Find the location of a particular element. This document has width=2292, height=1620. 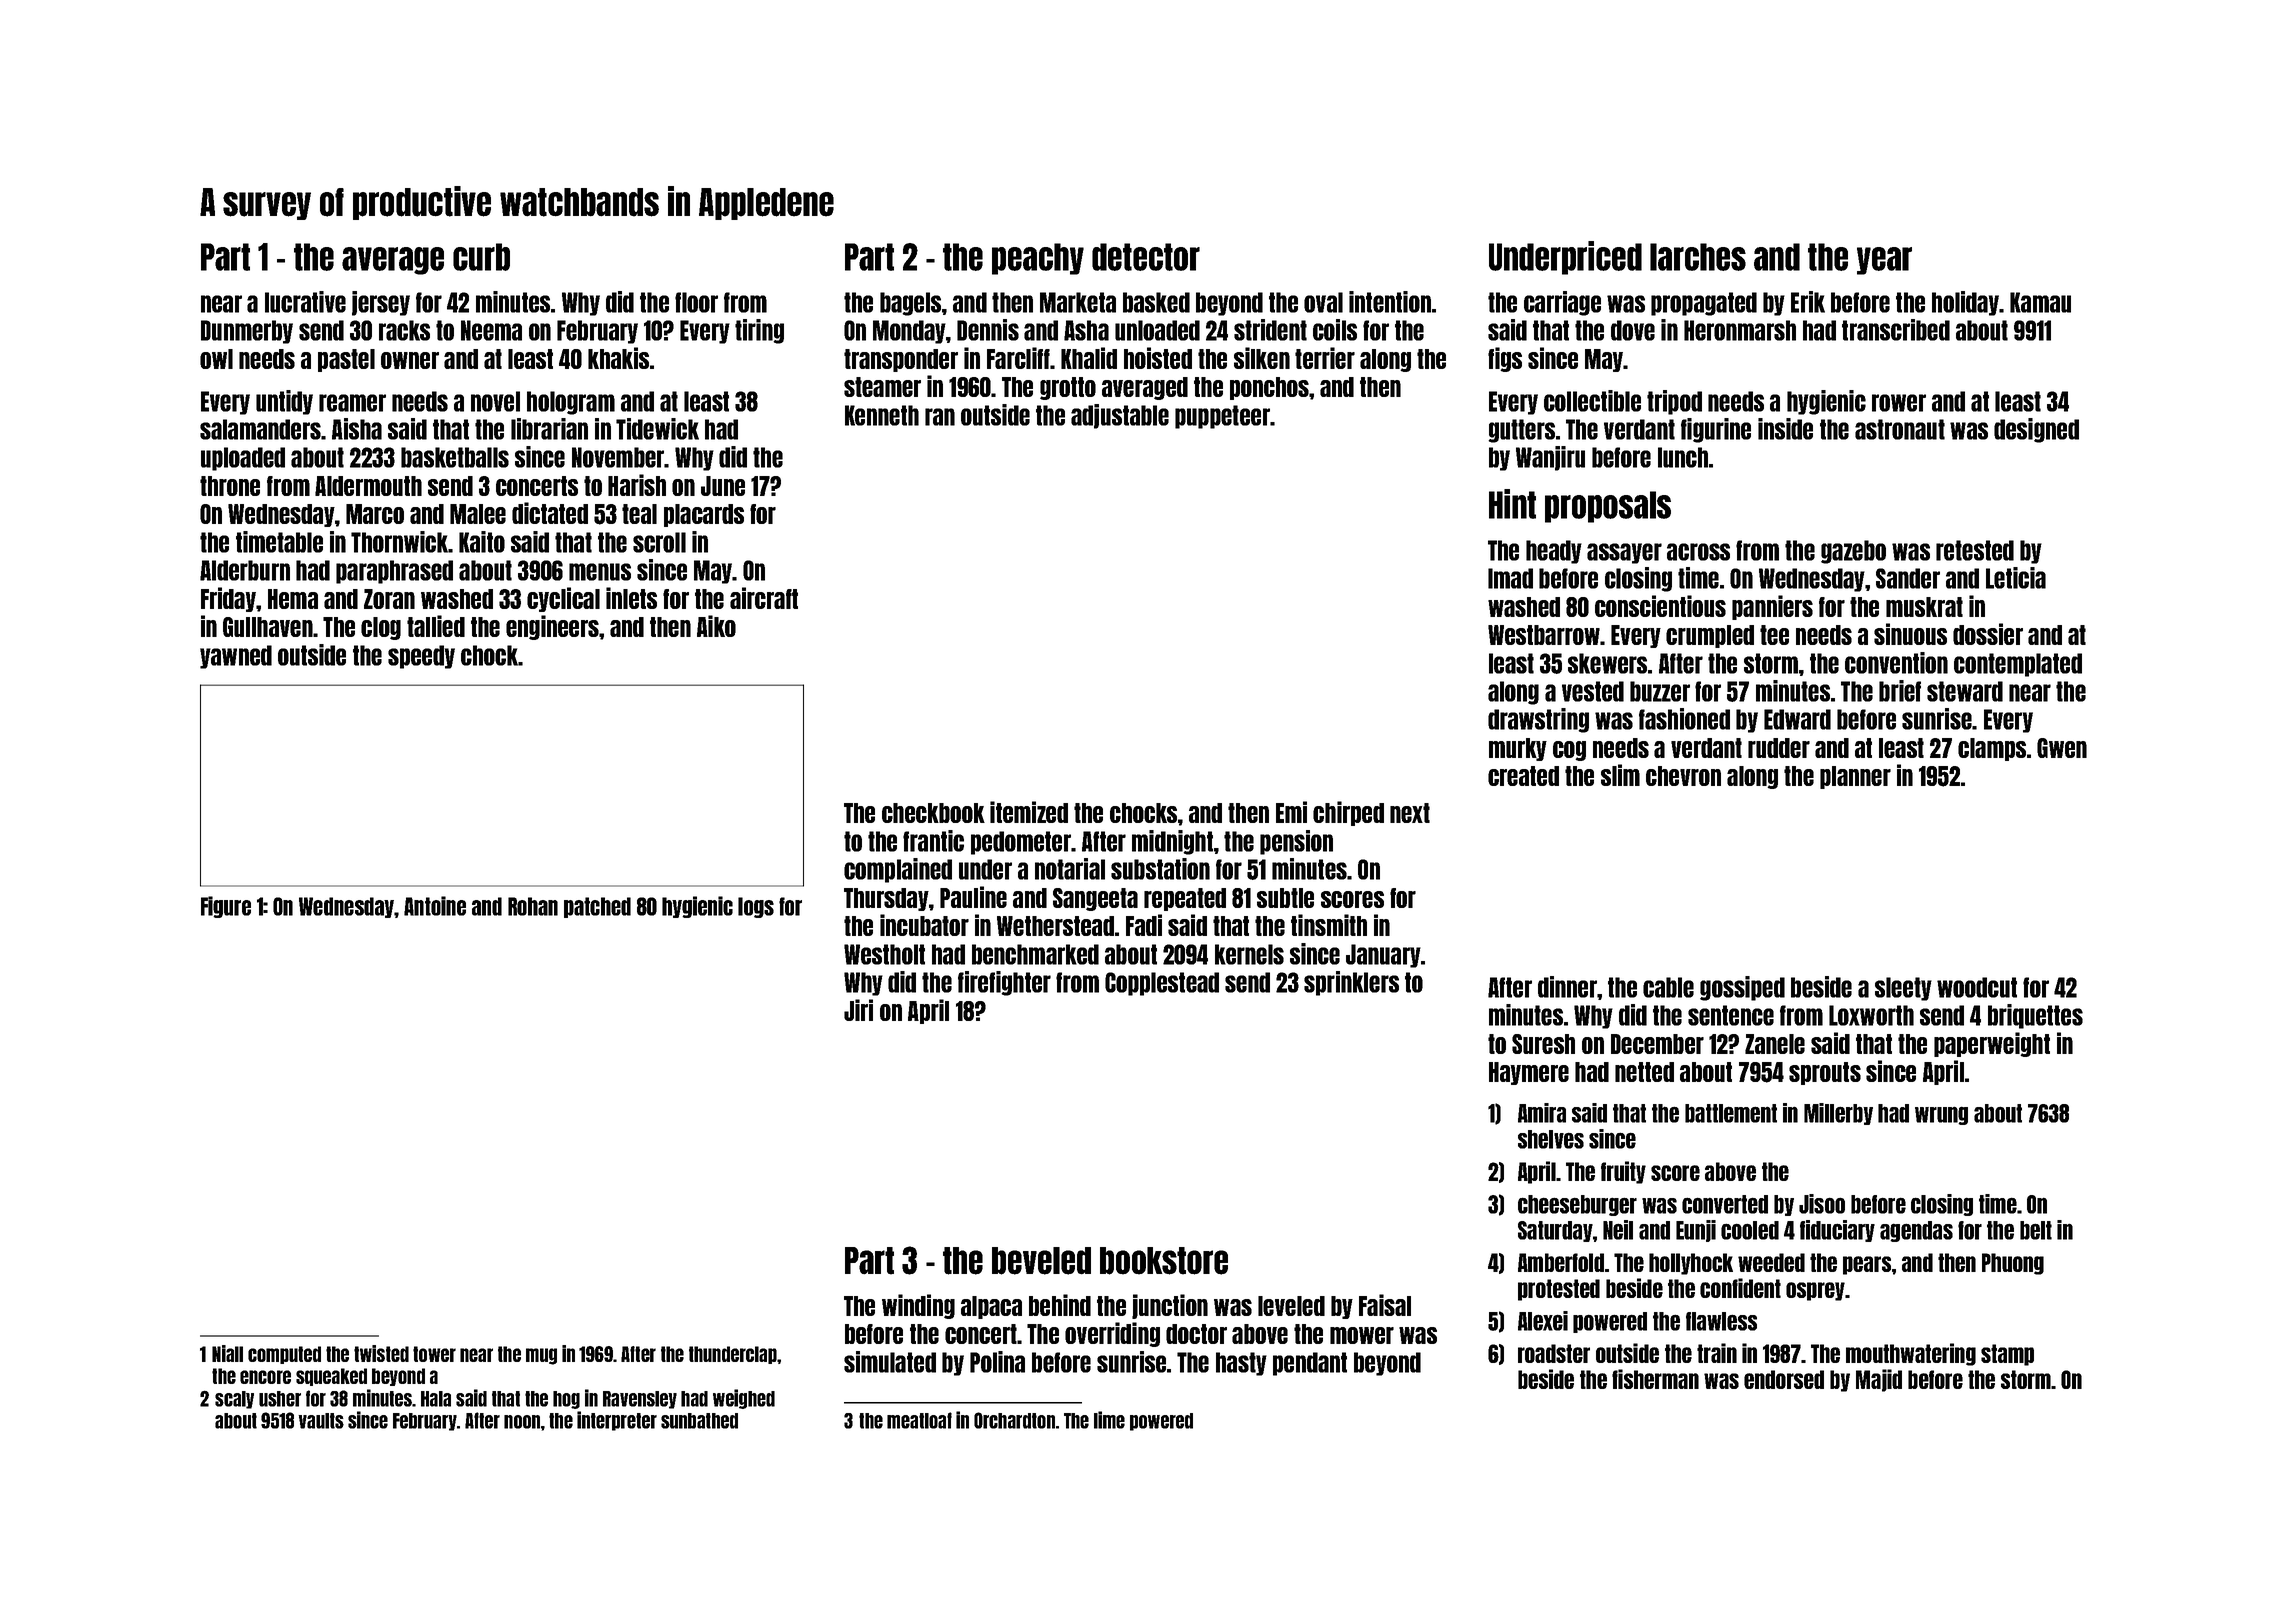

peachy is located at coordinates (1038, 259).
